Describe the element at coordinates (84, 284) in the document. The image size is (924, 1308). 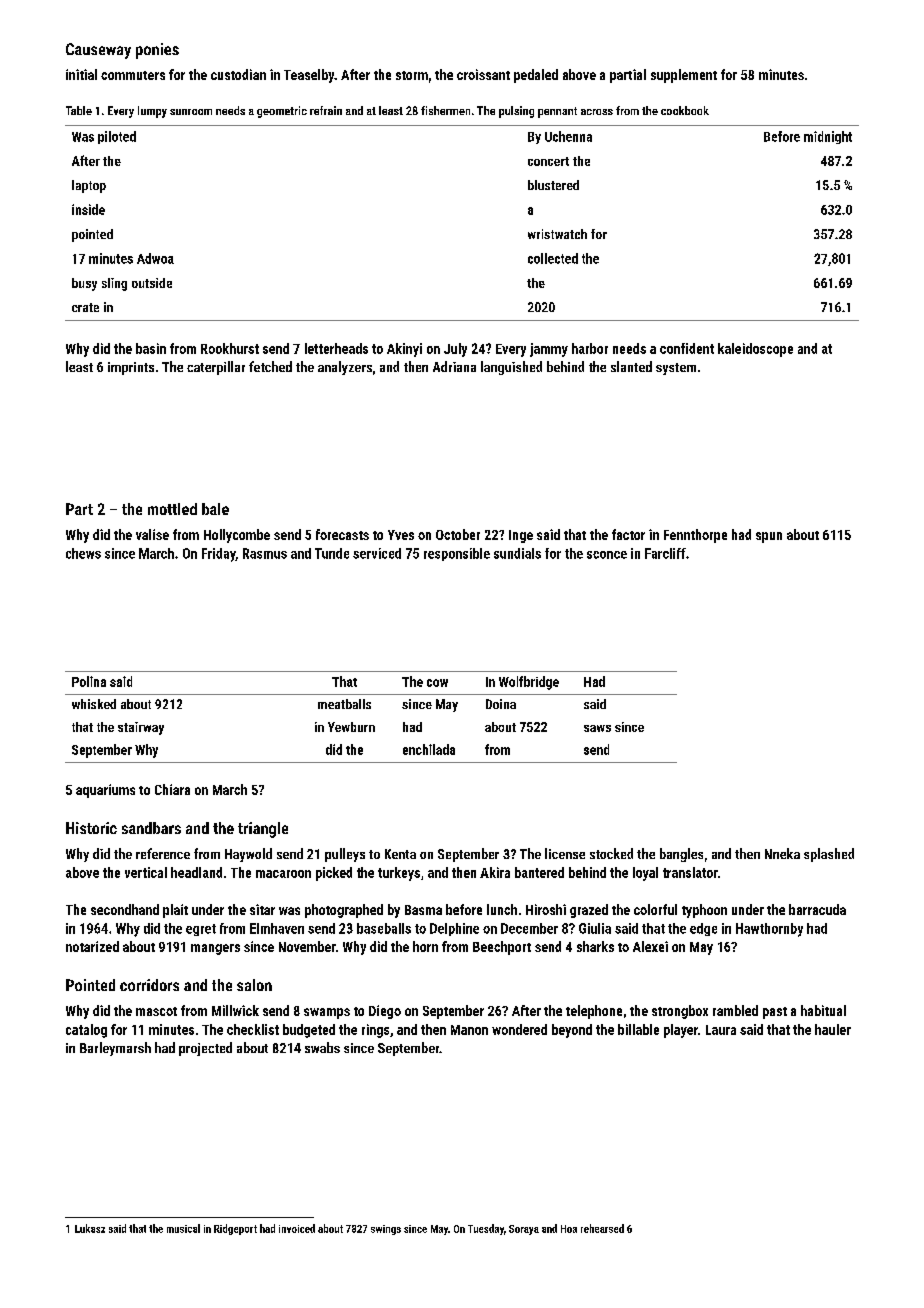
I see `busy` at that location.
